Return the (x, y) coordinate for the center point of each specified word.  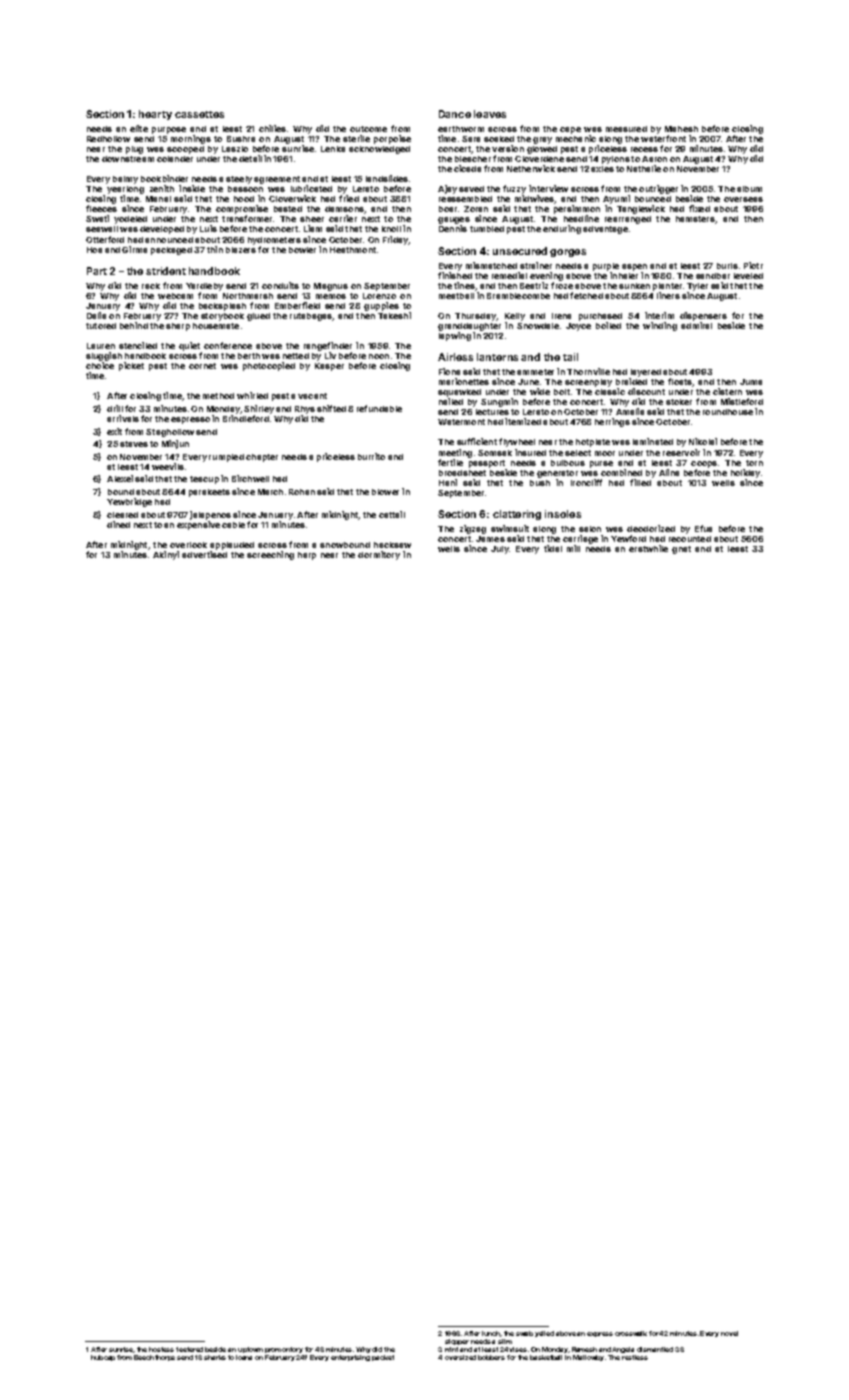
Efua (703, 528)
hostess (161, 1349)
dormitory (379, 555)
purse (601, 464)
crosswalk (631, 1333)
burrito (371, 456)
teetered (189, 1349)
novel (729, 1333)
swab (524, 1333)
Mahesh (681, 129)
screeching (270, 555)
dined (118, 524)
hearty (155, 115)
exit (114, 431)
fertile (450, 462)
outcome (368, 129)
